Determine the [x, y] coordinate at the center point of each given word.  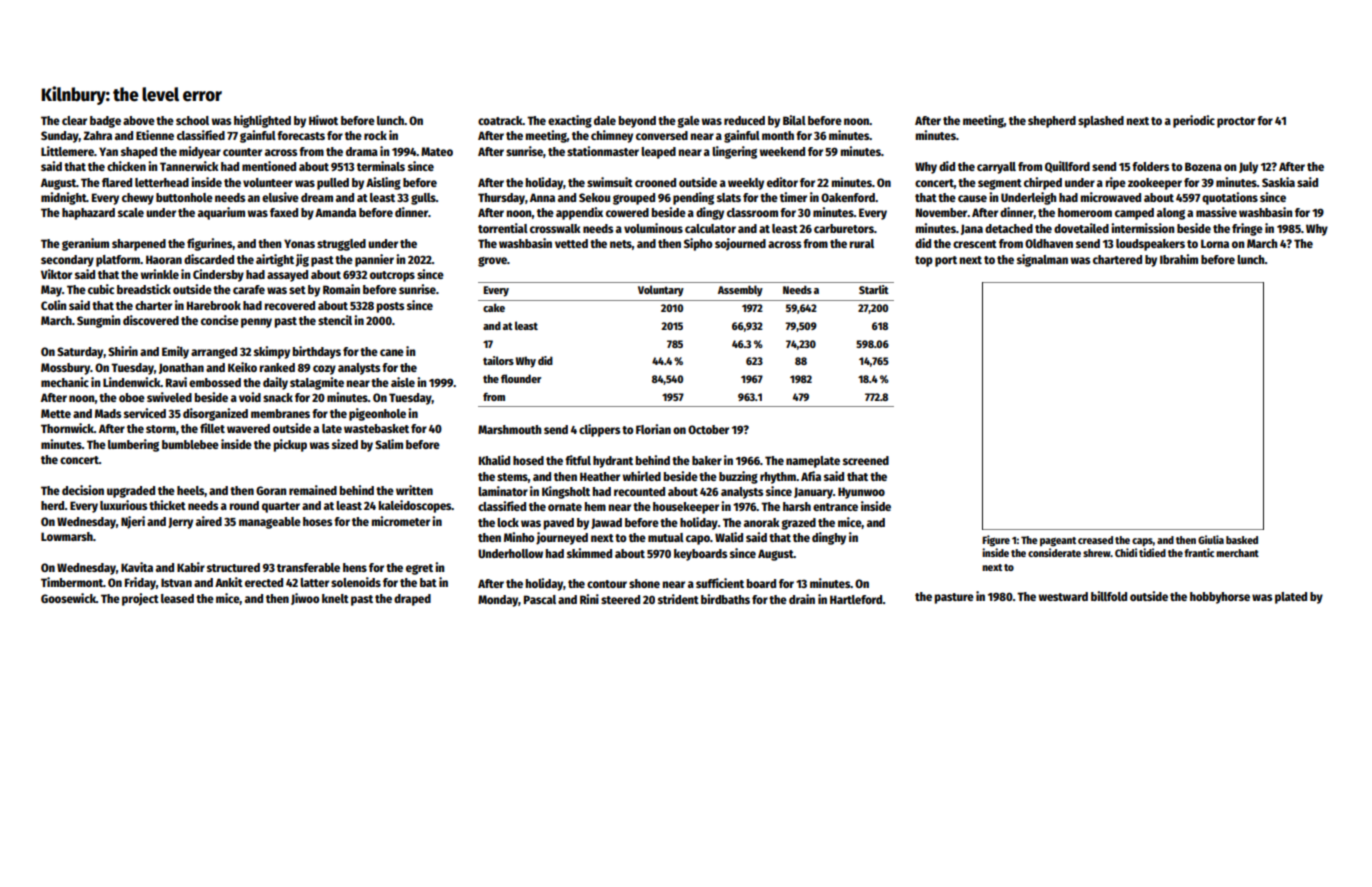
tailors [498, 360]
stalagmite [317, 383]
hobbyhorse [1220, 598]
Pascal [540, 599]
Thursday [501, 199]
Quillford [1067, 167]
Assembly [740, 291]
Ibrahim [1179, 259]
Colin [53, 305]
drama [362, 151]
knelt [335, 598]
